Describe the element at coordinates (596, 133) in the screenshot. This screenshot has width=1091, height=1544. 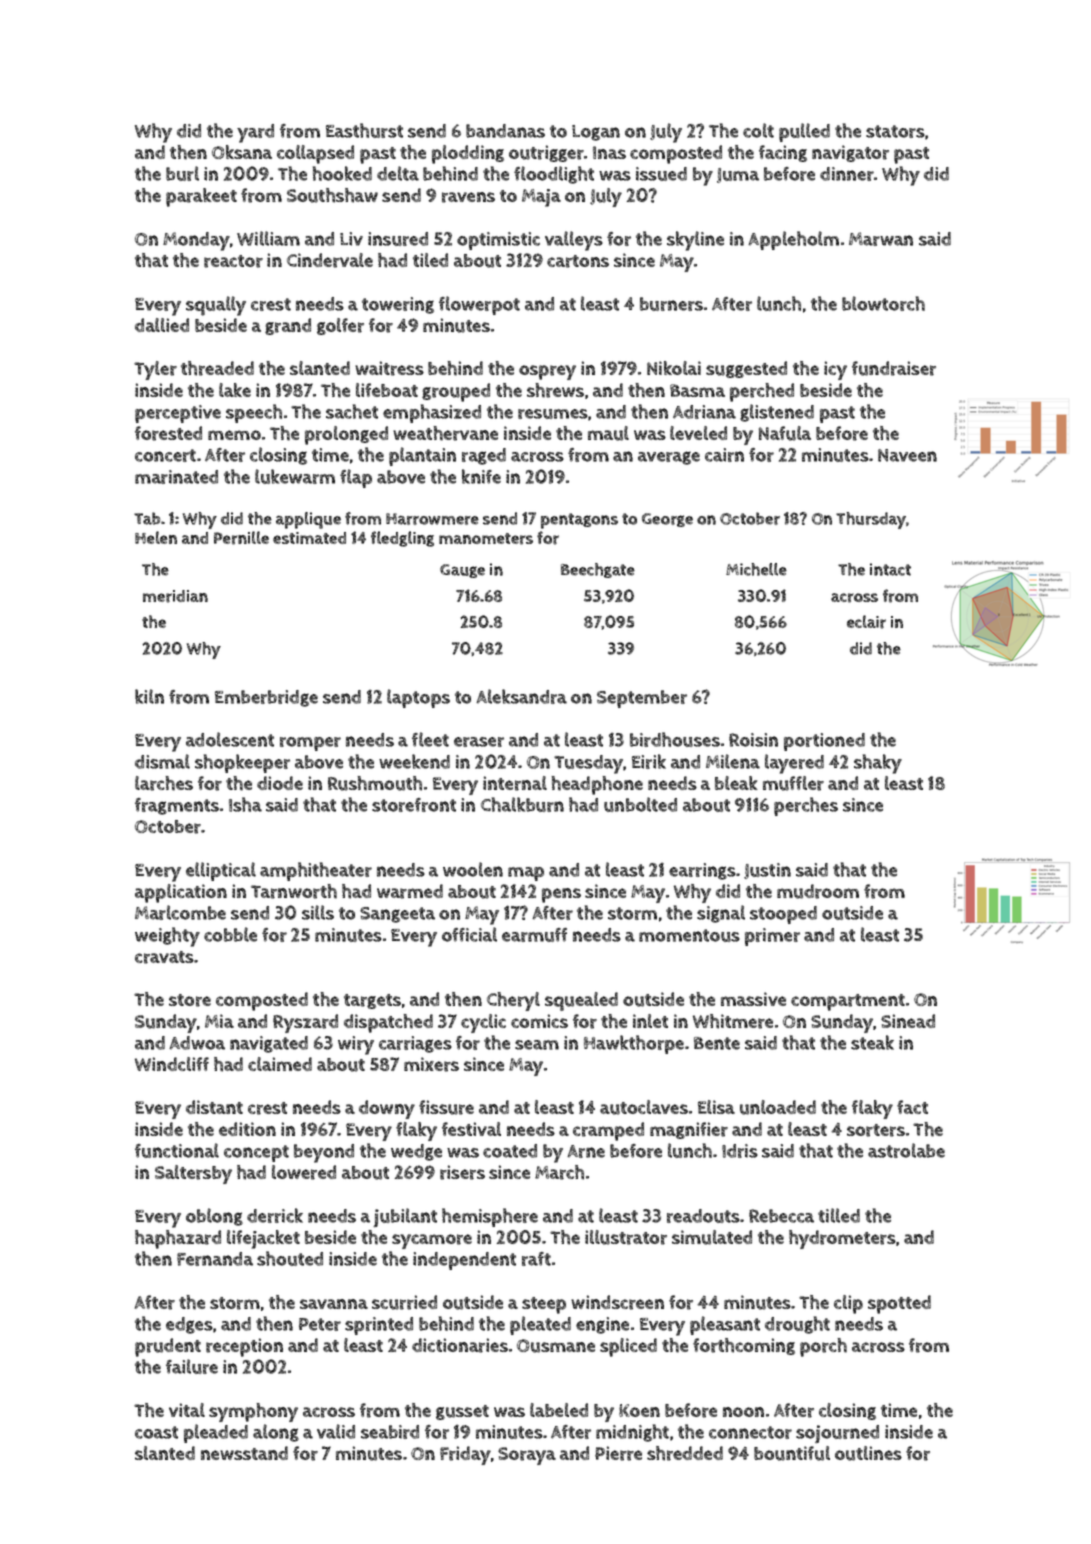
I see `Logan` at that location.
